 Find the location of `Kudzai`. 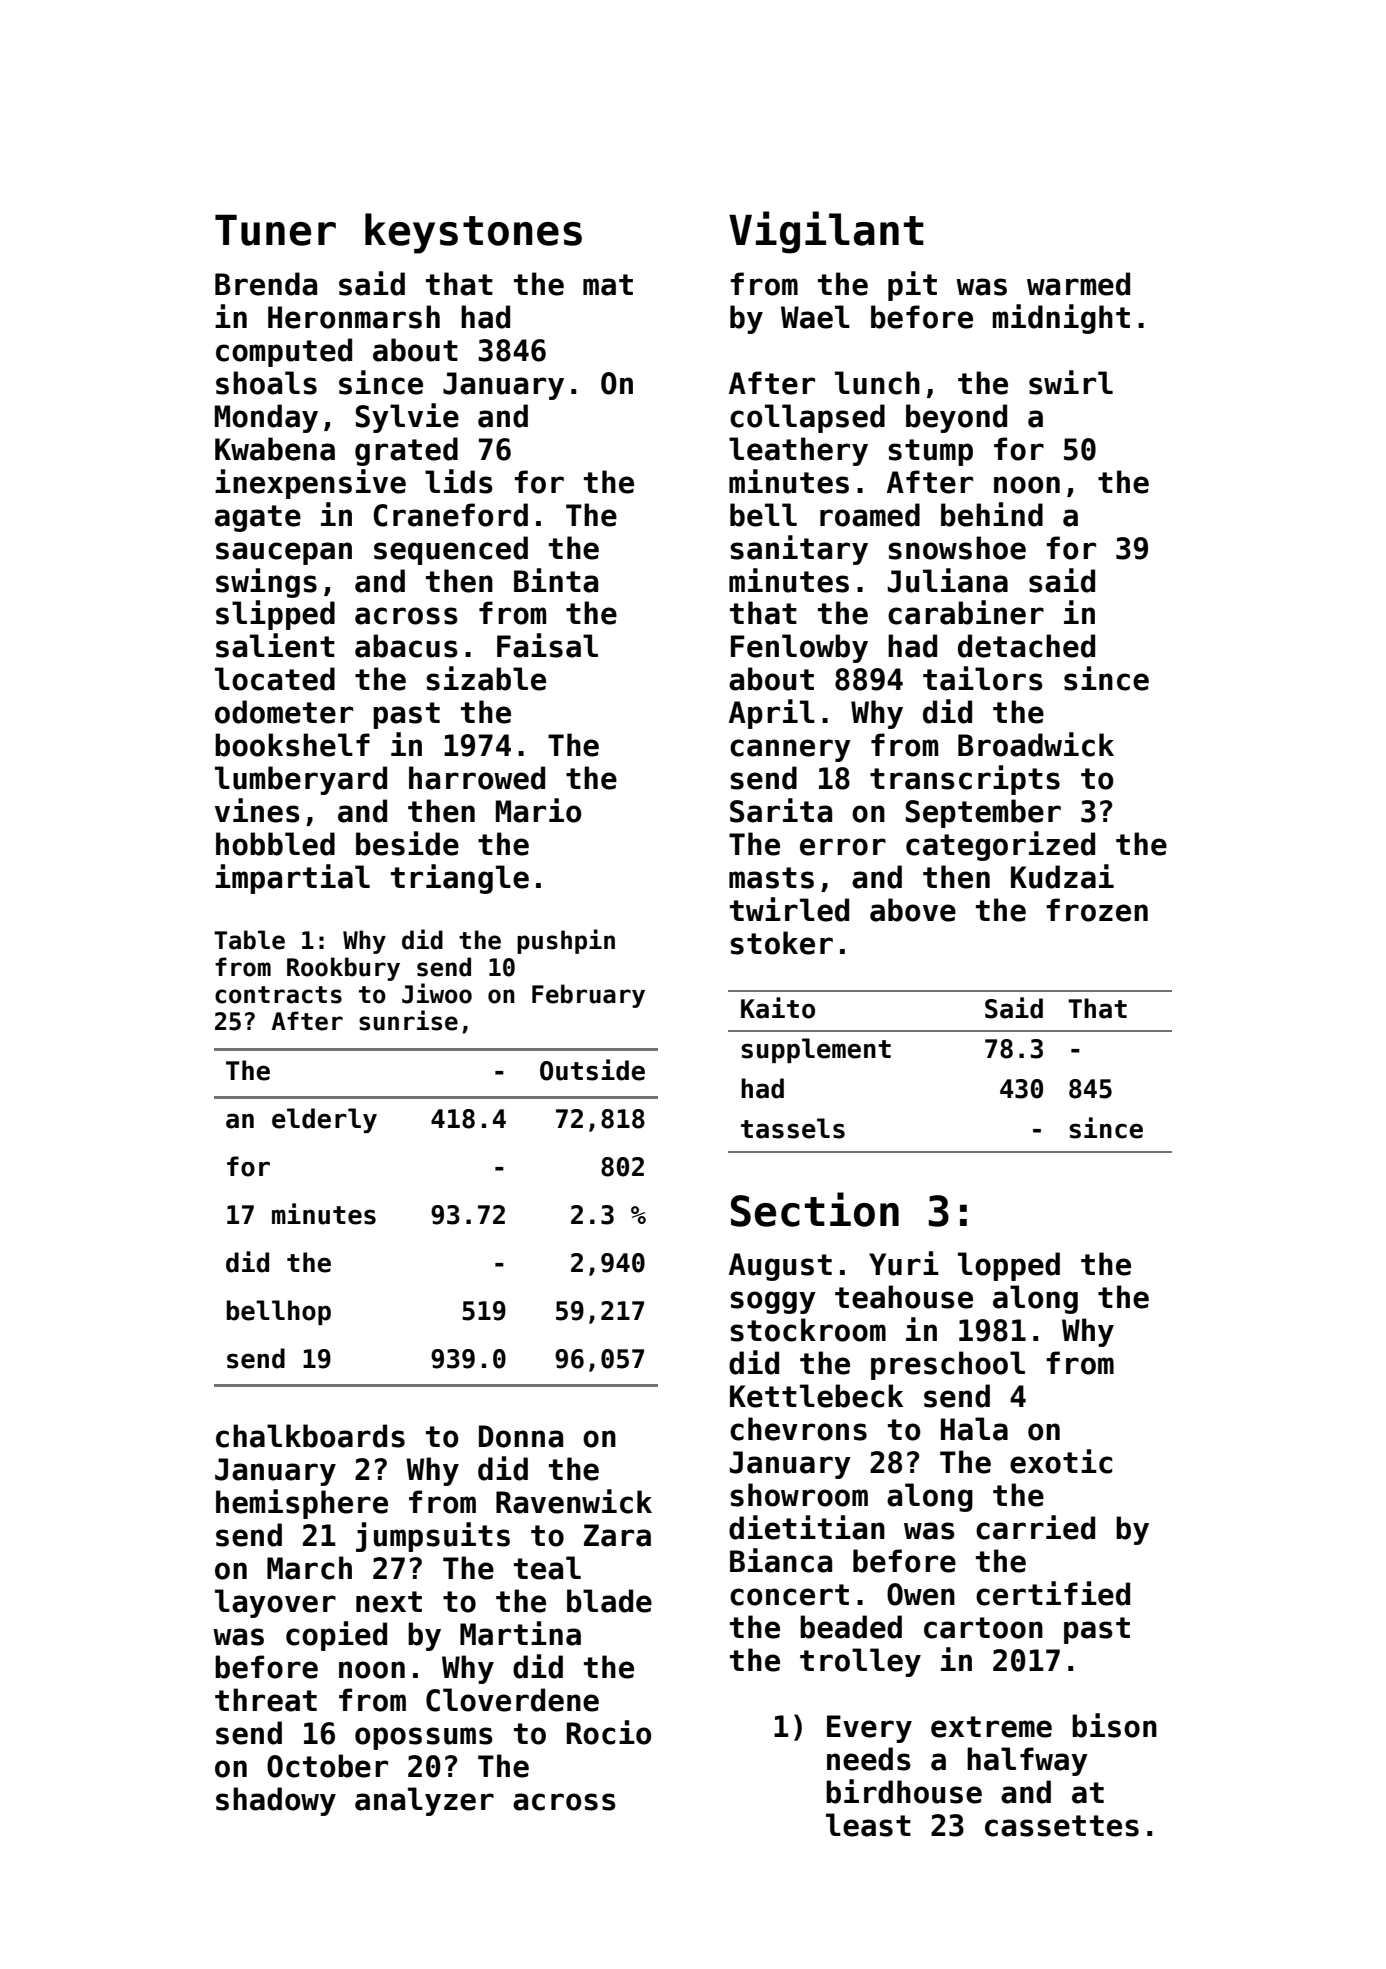

Kudzai is located at coordinates (1062, 876).
